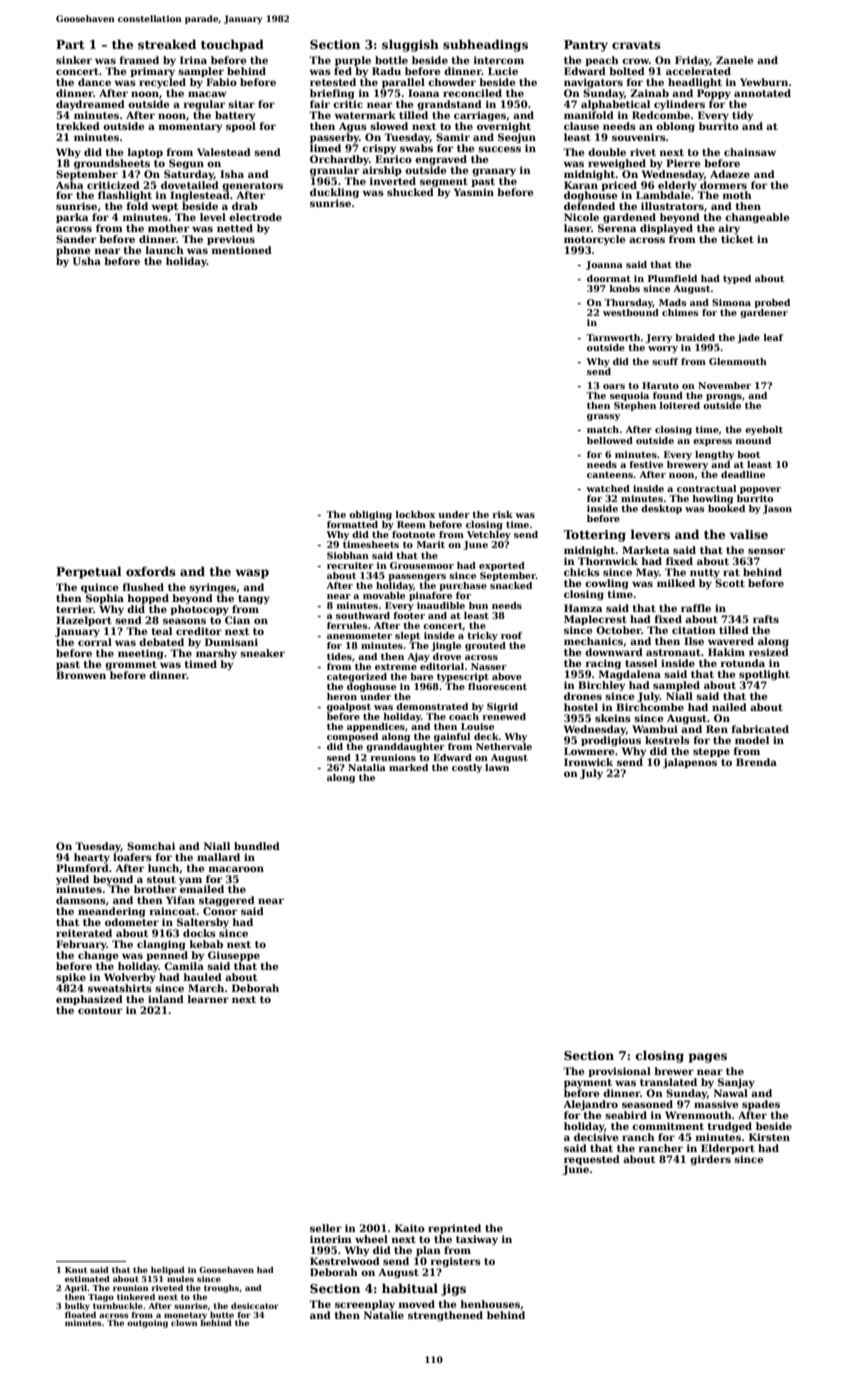  What do you see at coordinates (87, 261) in the screenshot?
I see `Usha` at bounding box center [87, 261].
